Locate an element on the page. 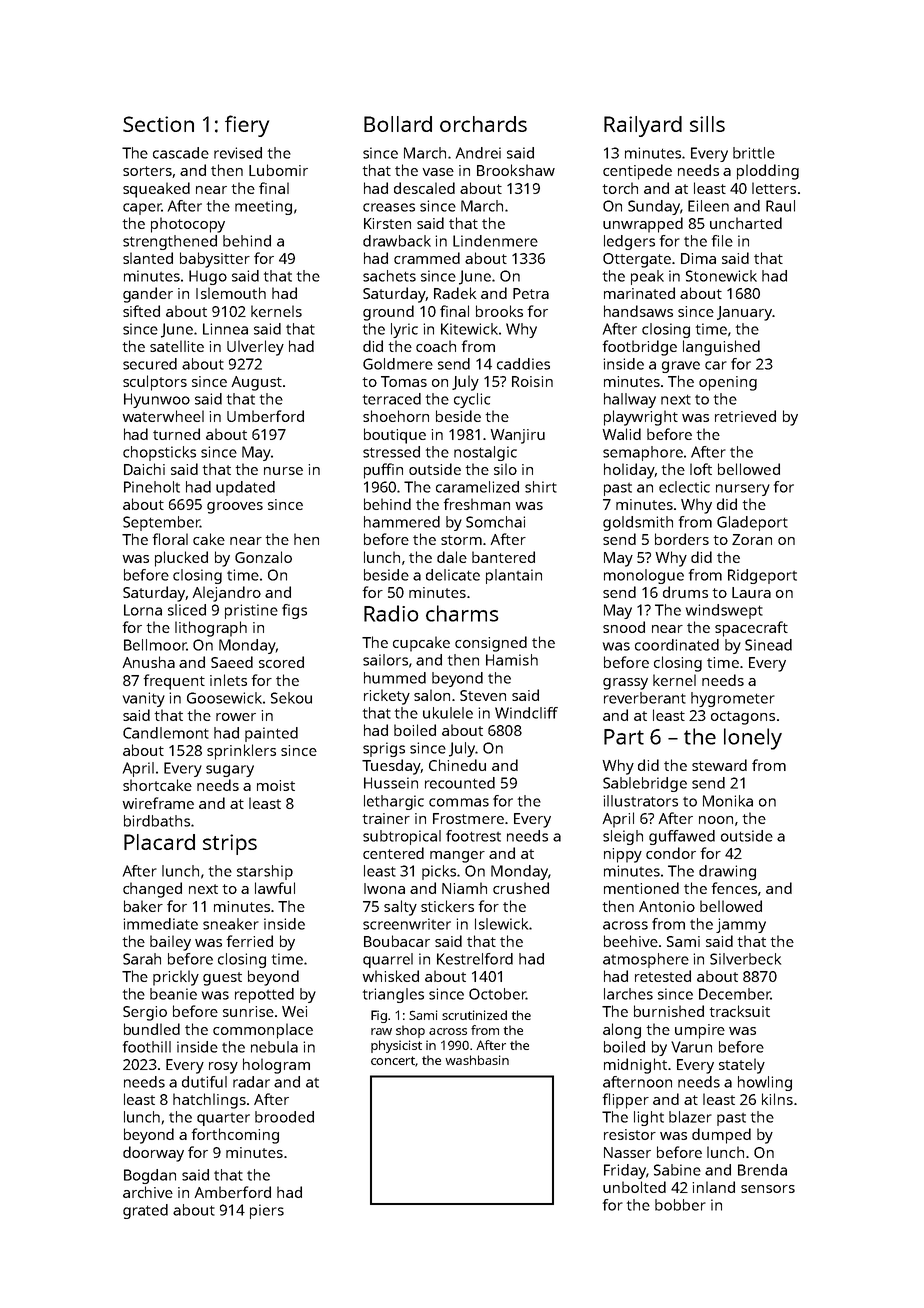 This document has height=1308, width=924. bundled is located at coordinates (152, 1029).
